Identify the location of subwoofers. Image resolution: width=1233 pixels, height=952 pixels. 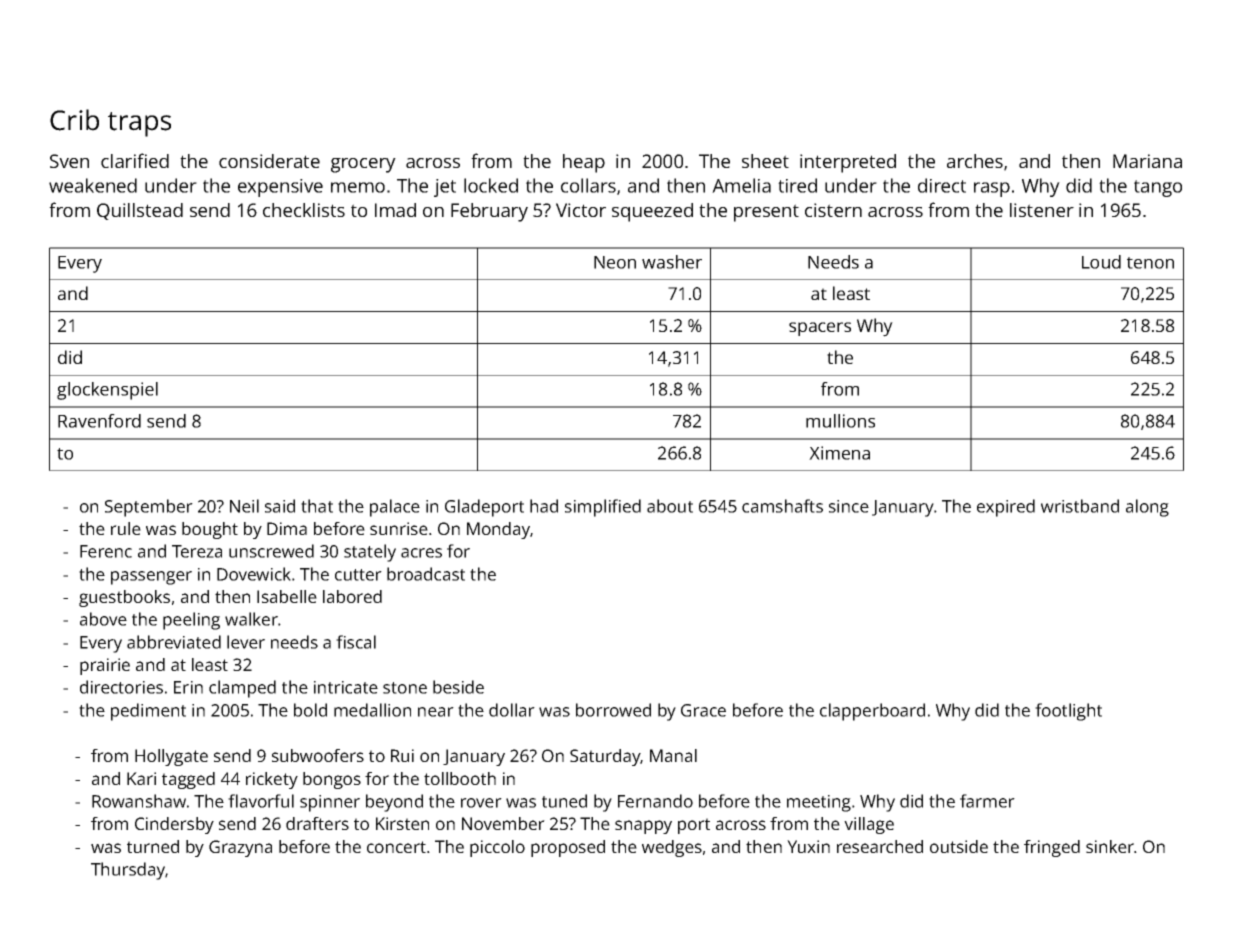
(318, 755).
